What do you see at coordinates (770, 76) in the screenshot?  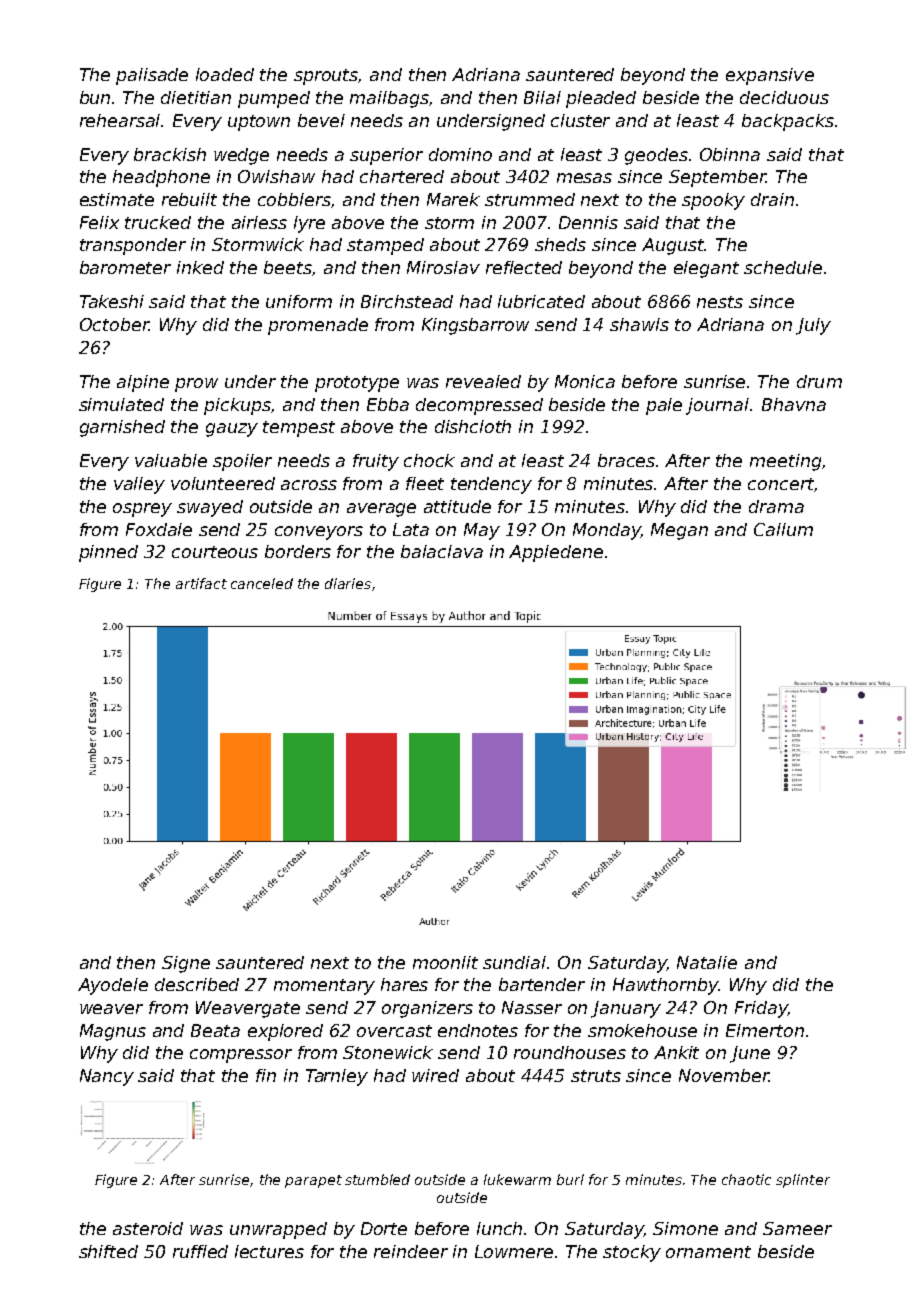 I see `expansive` at bounding box center [770, 76].
